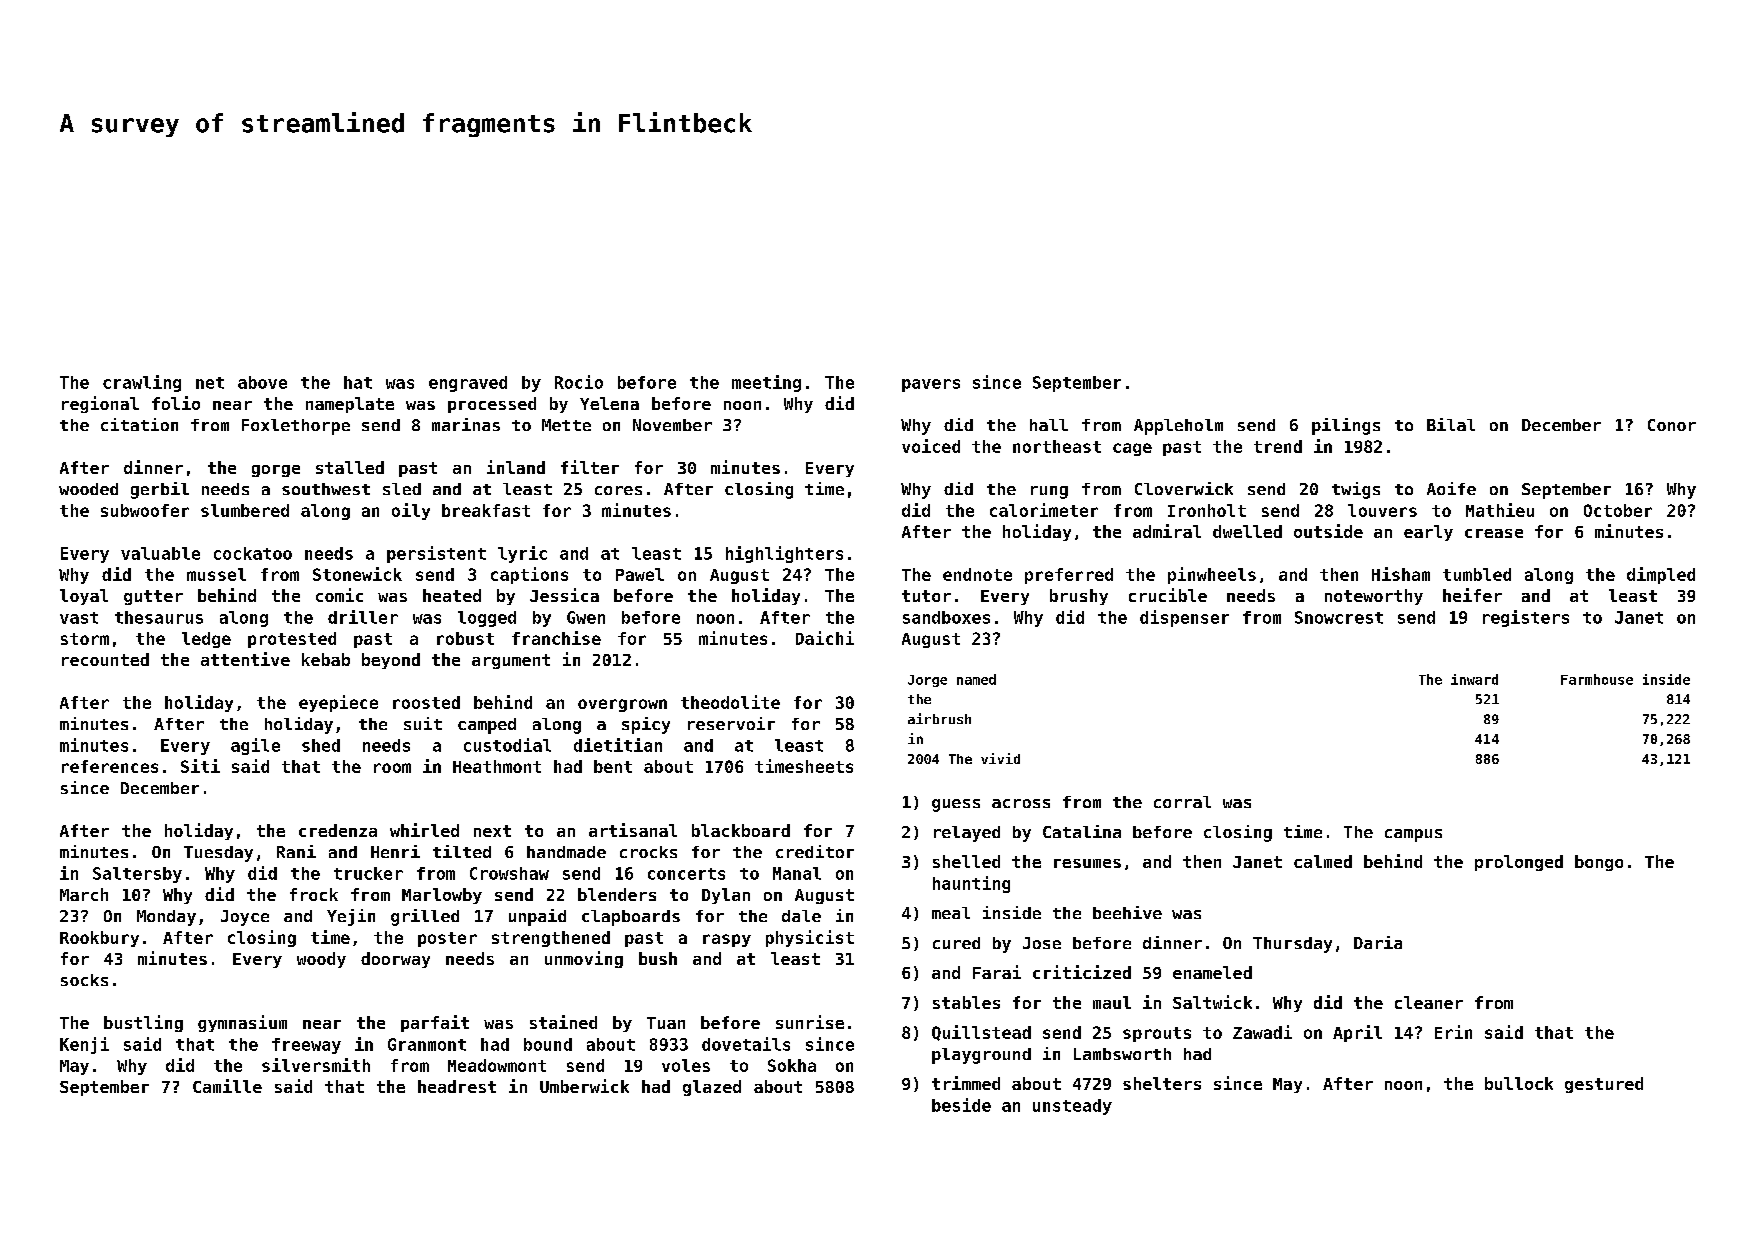 The height and width of the image is (1241, 1756). I want to click on November, so click(672, 425).
